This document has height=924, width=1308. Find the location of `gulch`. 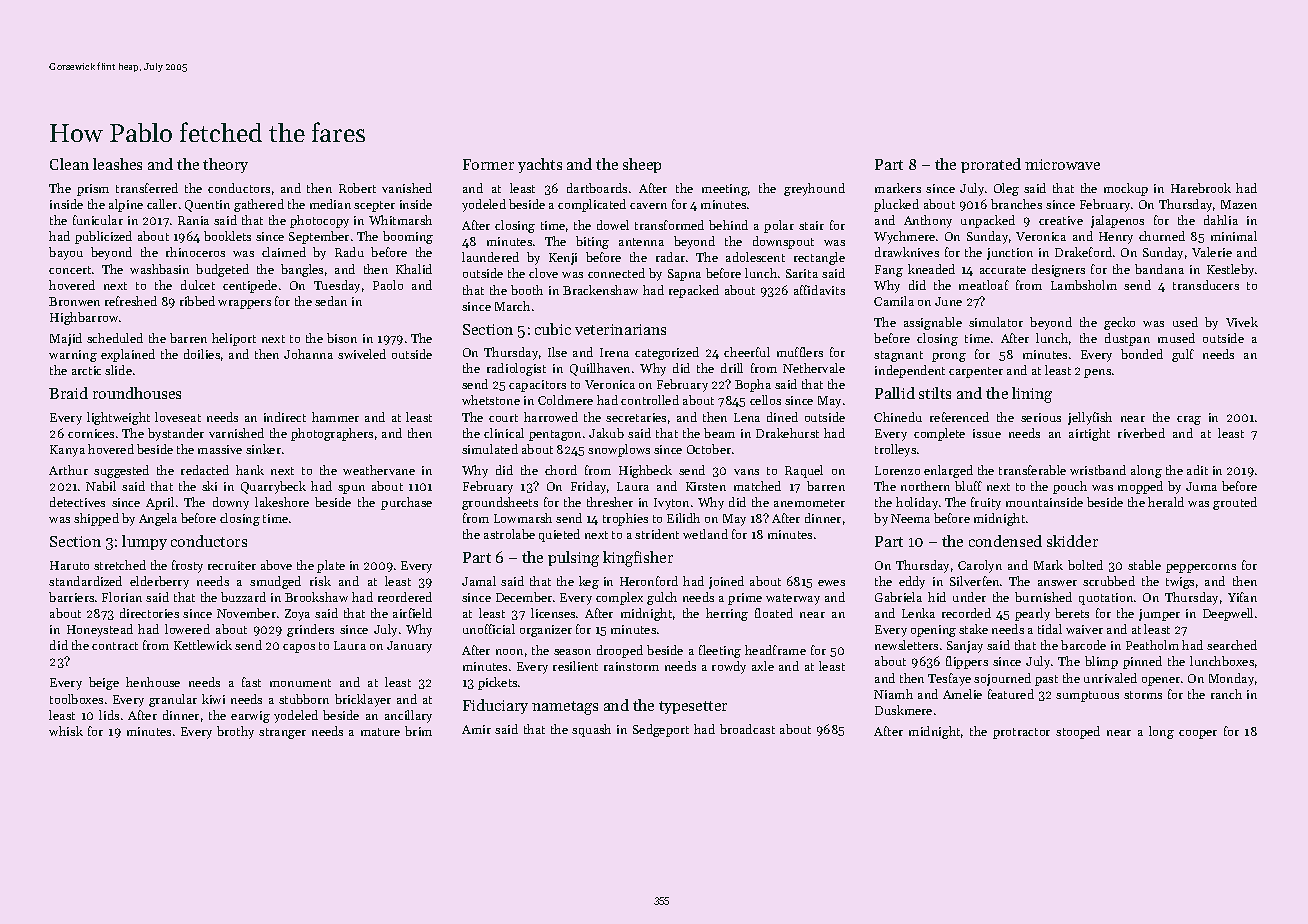

gulch is located at coordinates (662, 598).
